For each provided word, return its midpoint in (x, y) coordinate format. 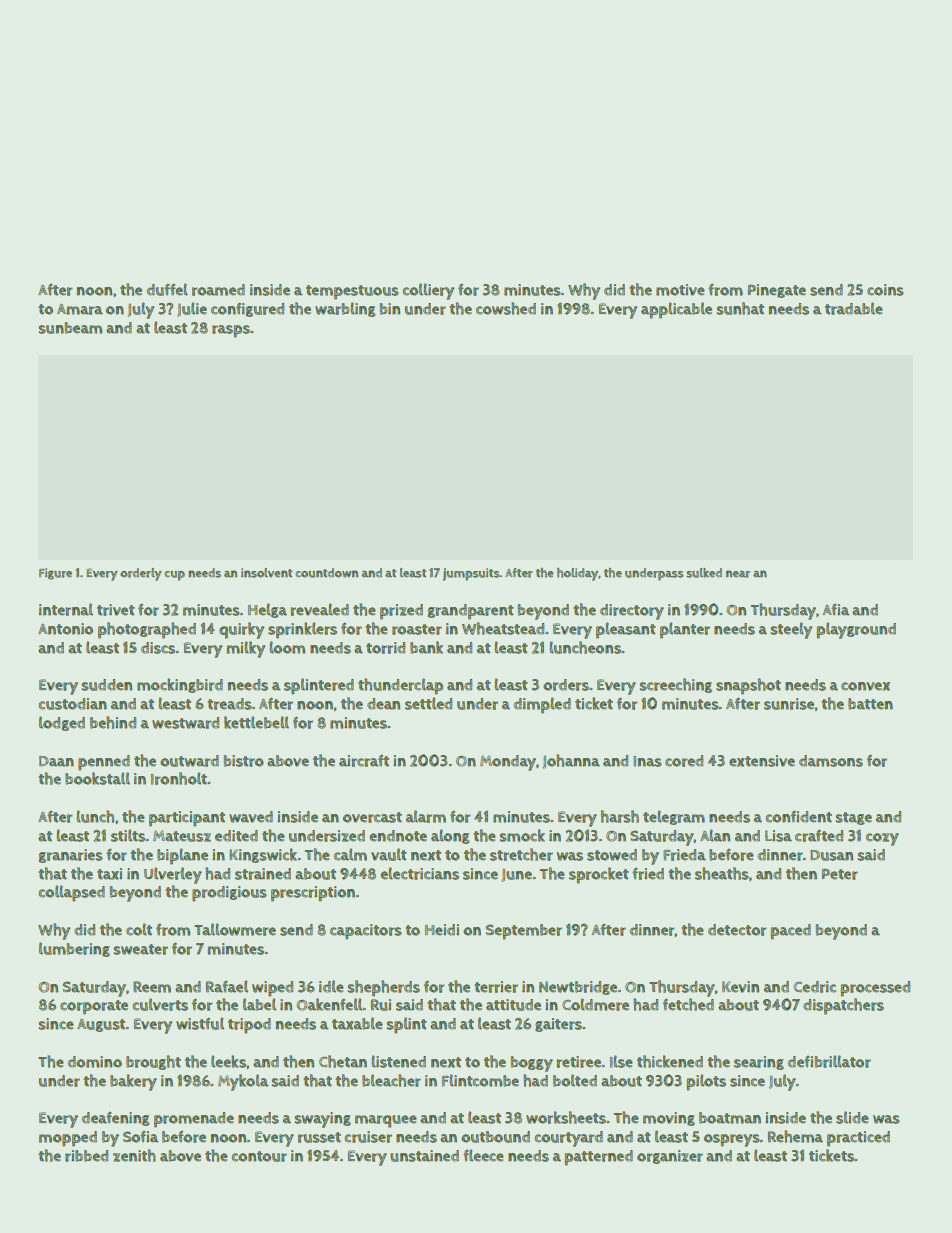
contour (259, 1156)
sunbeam (70, 328)
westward (185, 723)
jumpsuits (471, 574)
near (738, 574)
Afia (836, 610)
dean (383, 704)
